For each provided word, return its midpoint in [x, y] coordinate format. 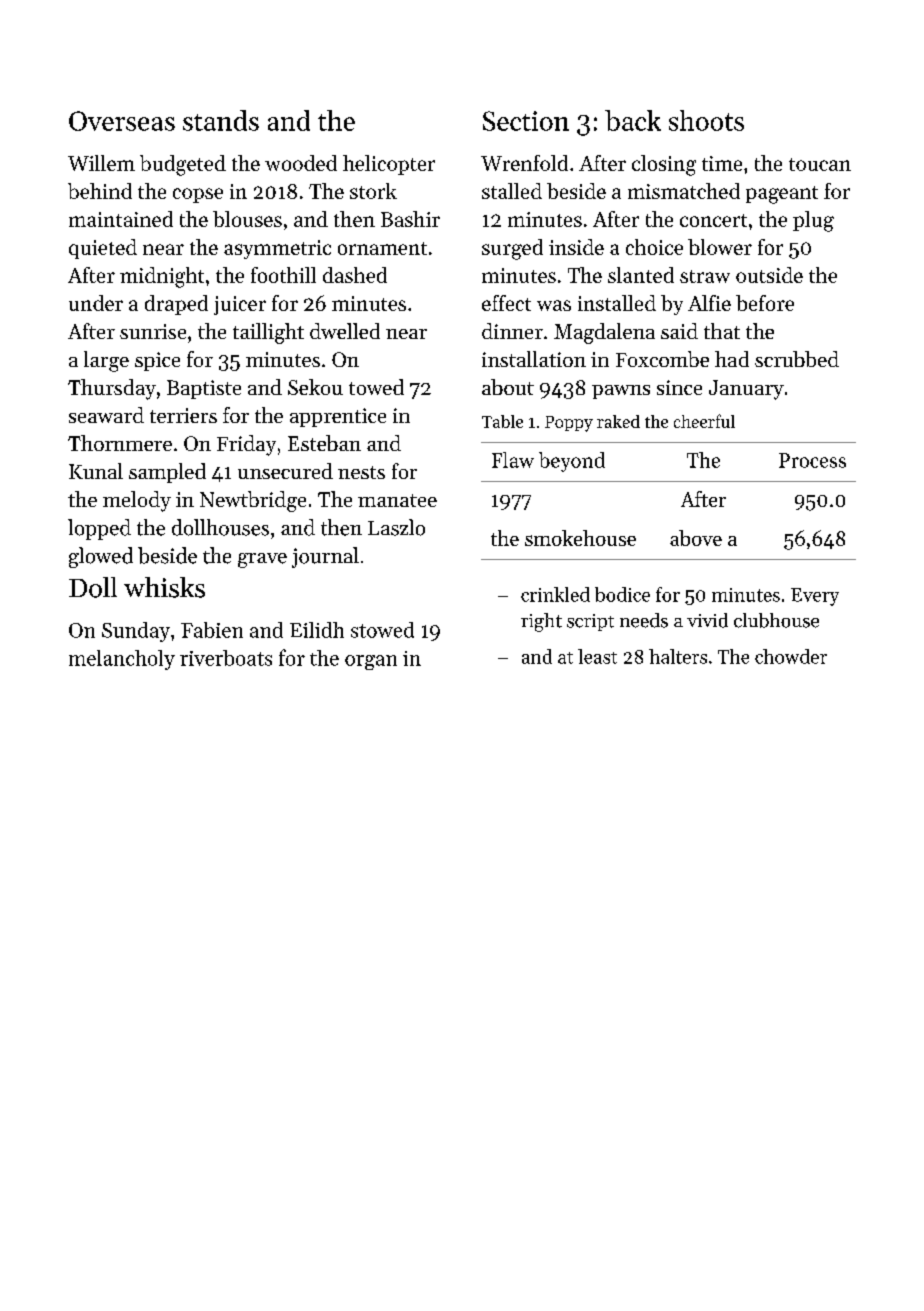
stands [221, 120]
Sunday [136, 632]
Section [526, 121]
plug [813, 221]
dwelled [345, 331]
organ [371, 662]
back [633, 120]
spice [157, 361]
